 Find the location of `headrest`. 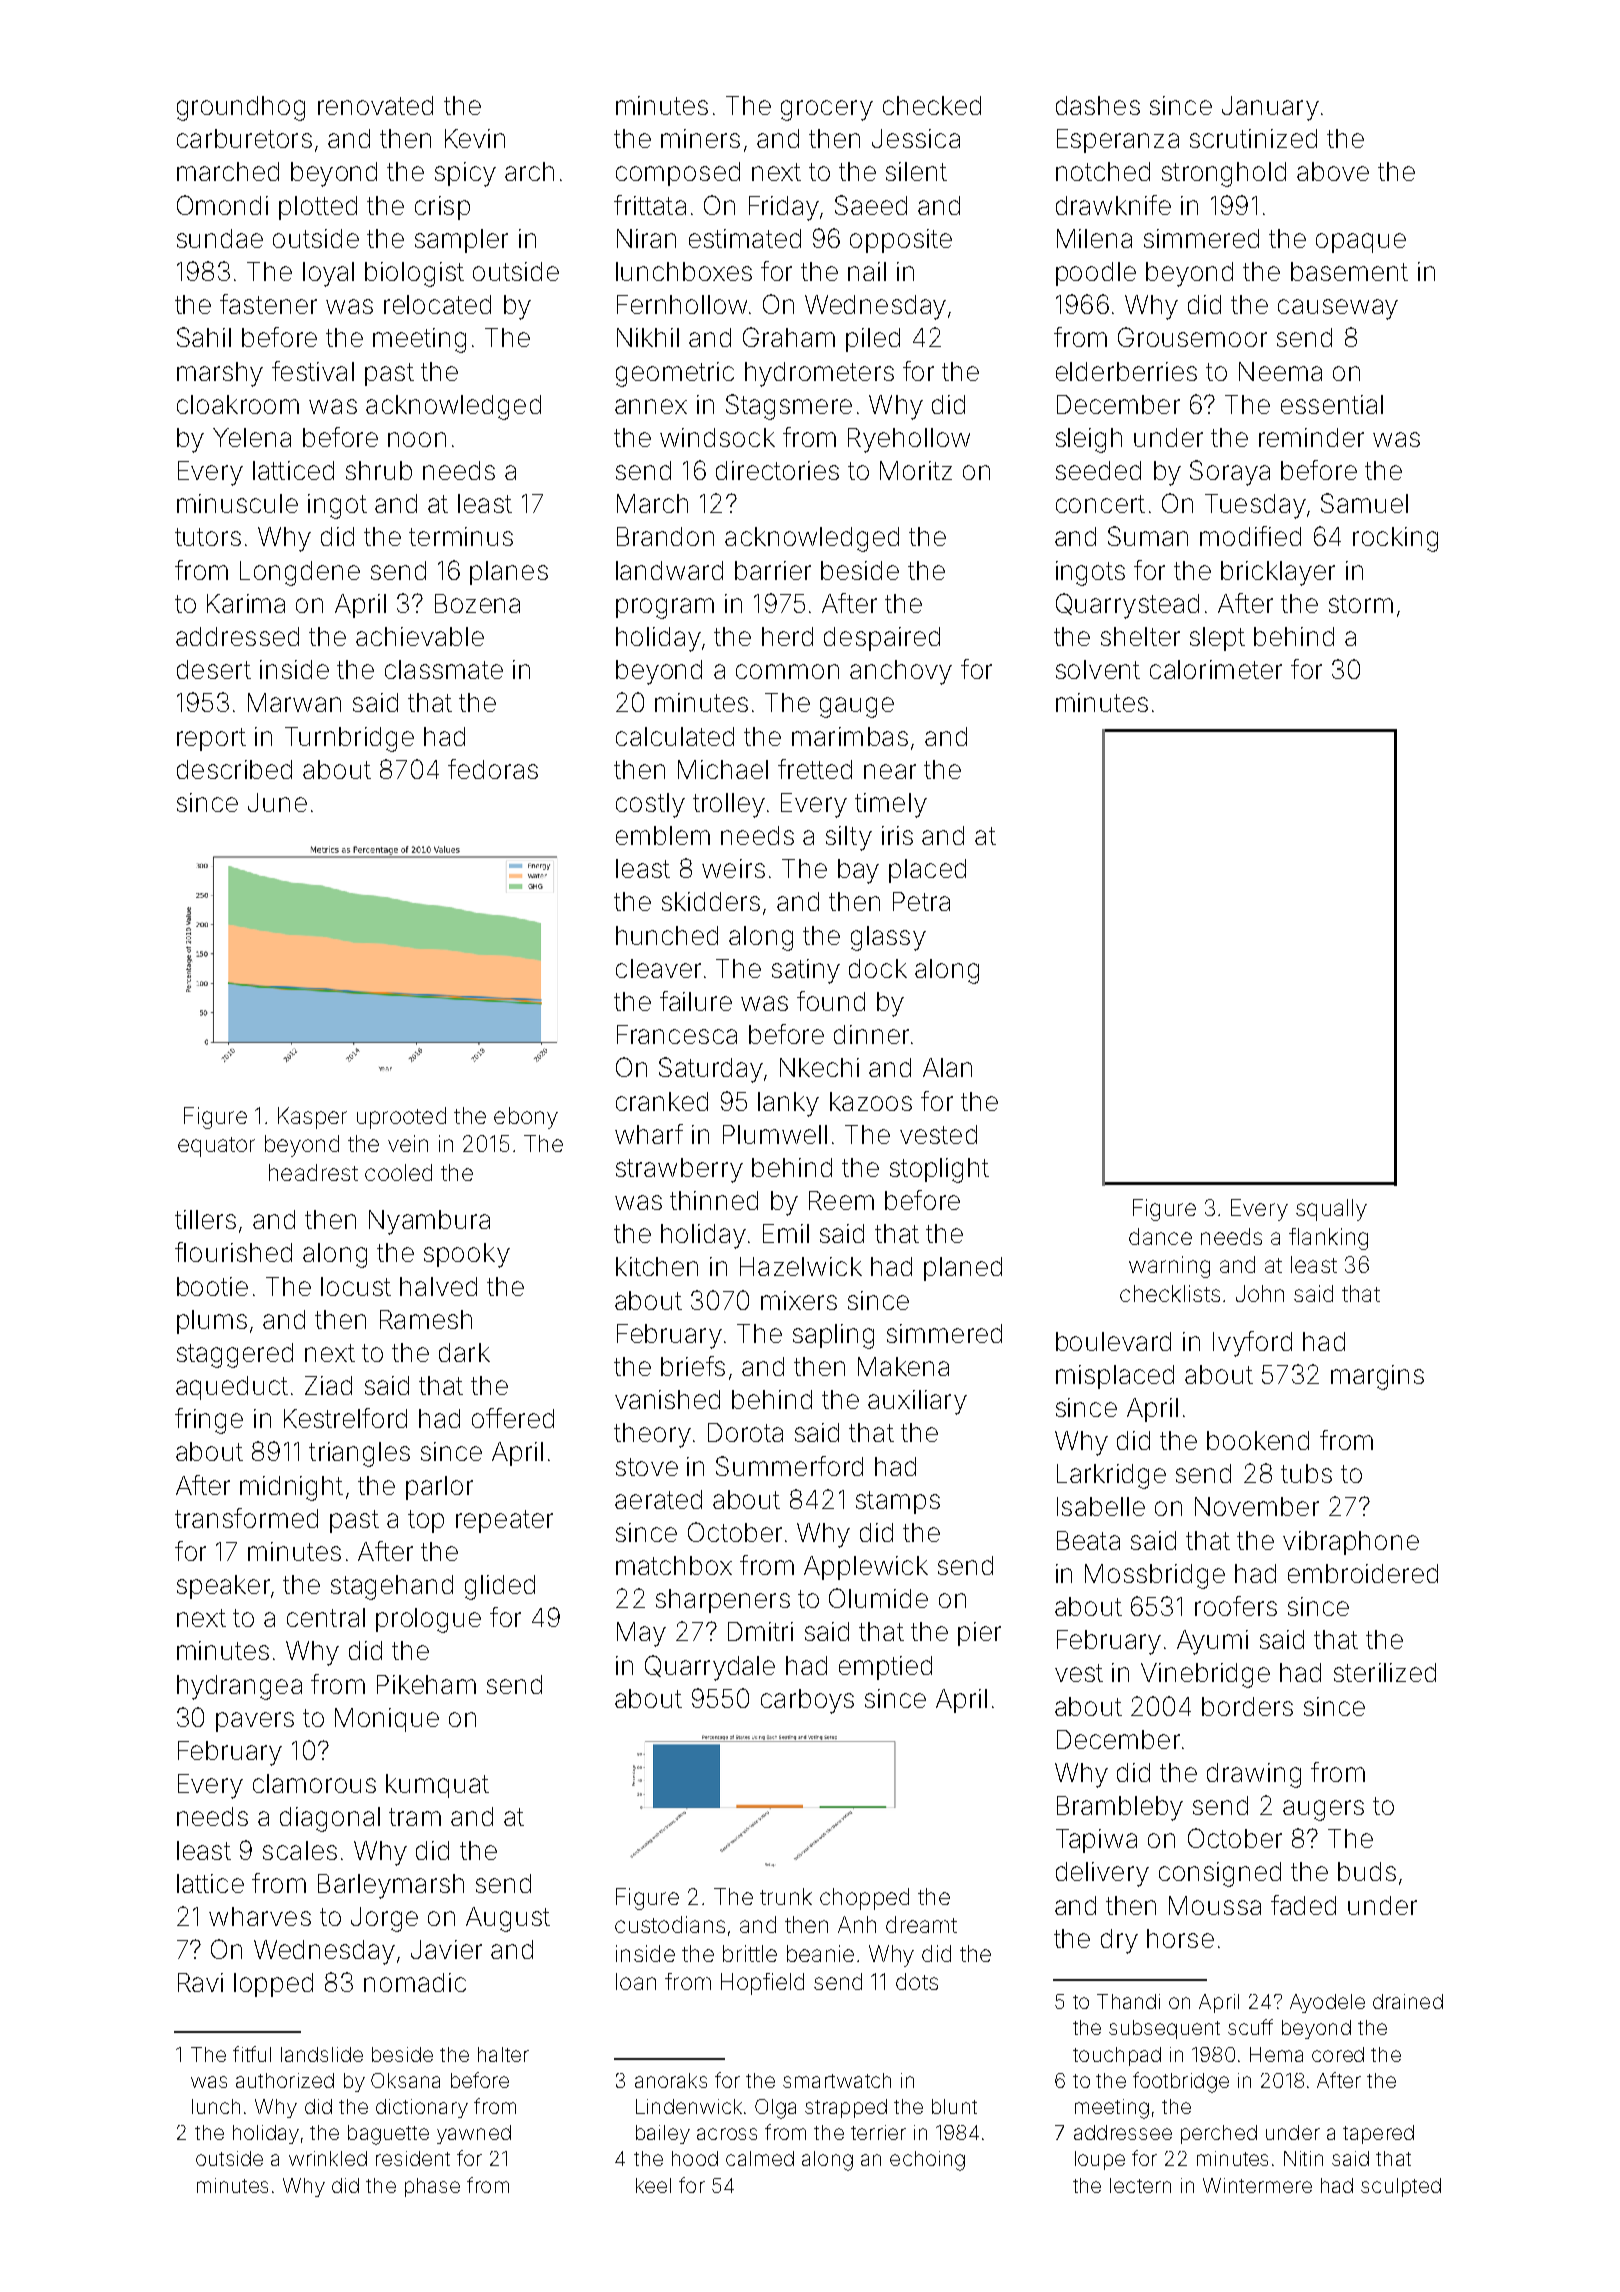

headrest is located at coordinates (313, 1172).
